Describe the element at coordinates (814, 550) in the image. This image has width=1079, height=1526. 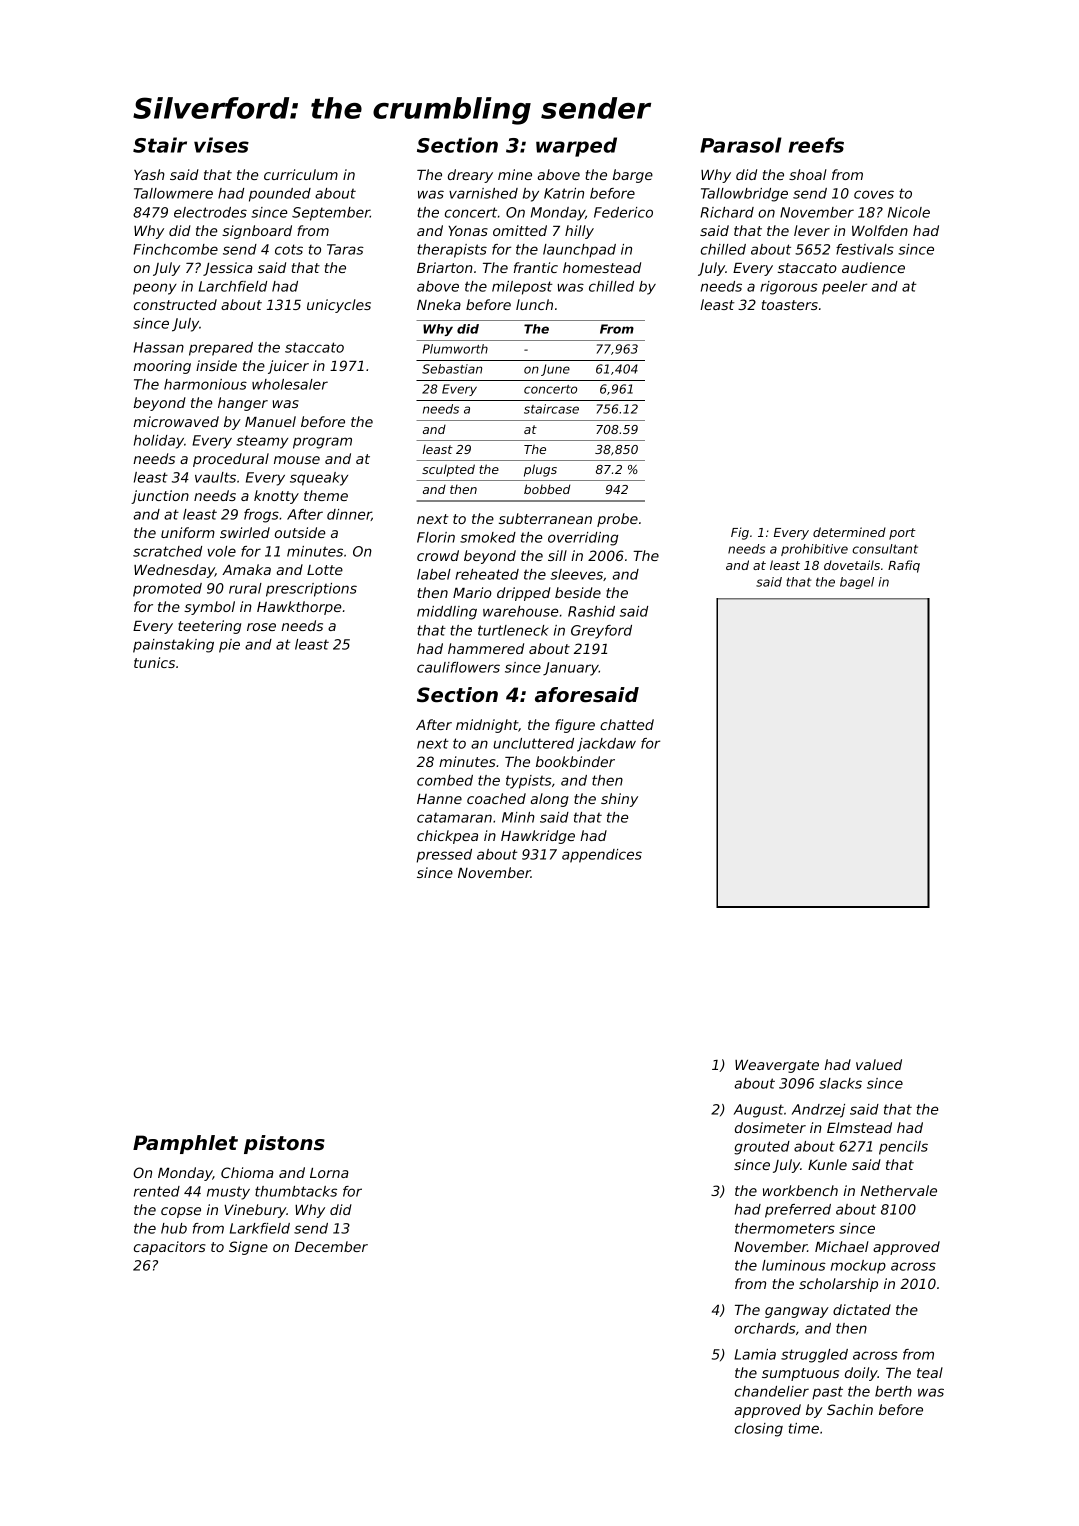
I see `prohibitive` at that location.
